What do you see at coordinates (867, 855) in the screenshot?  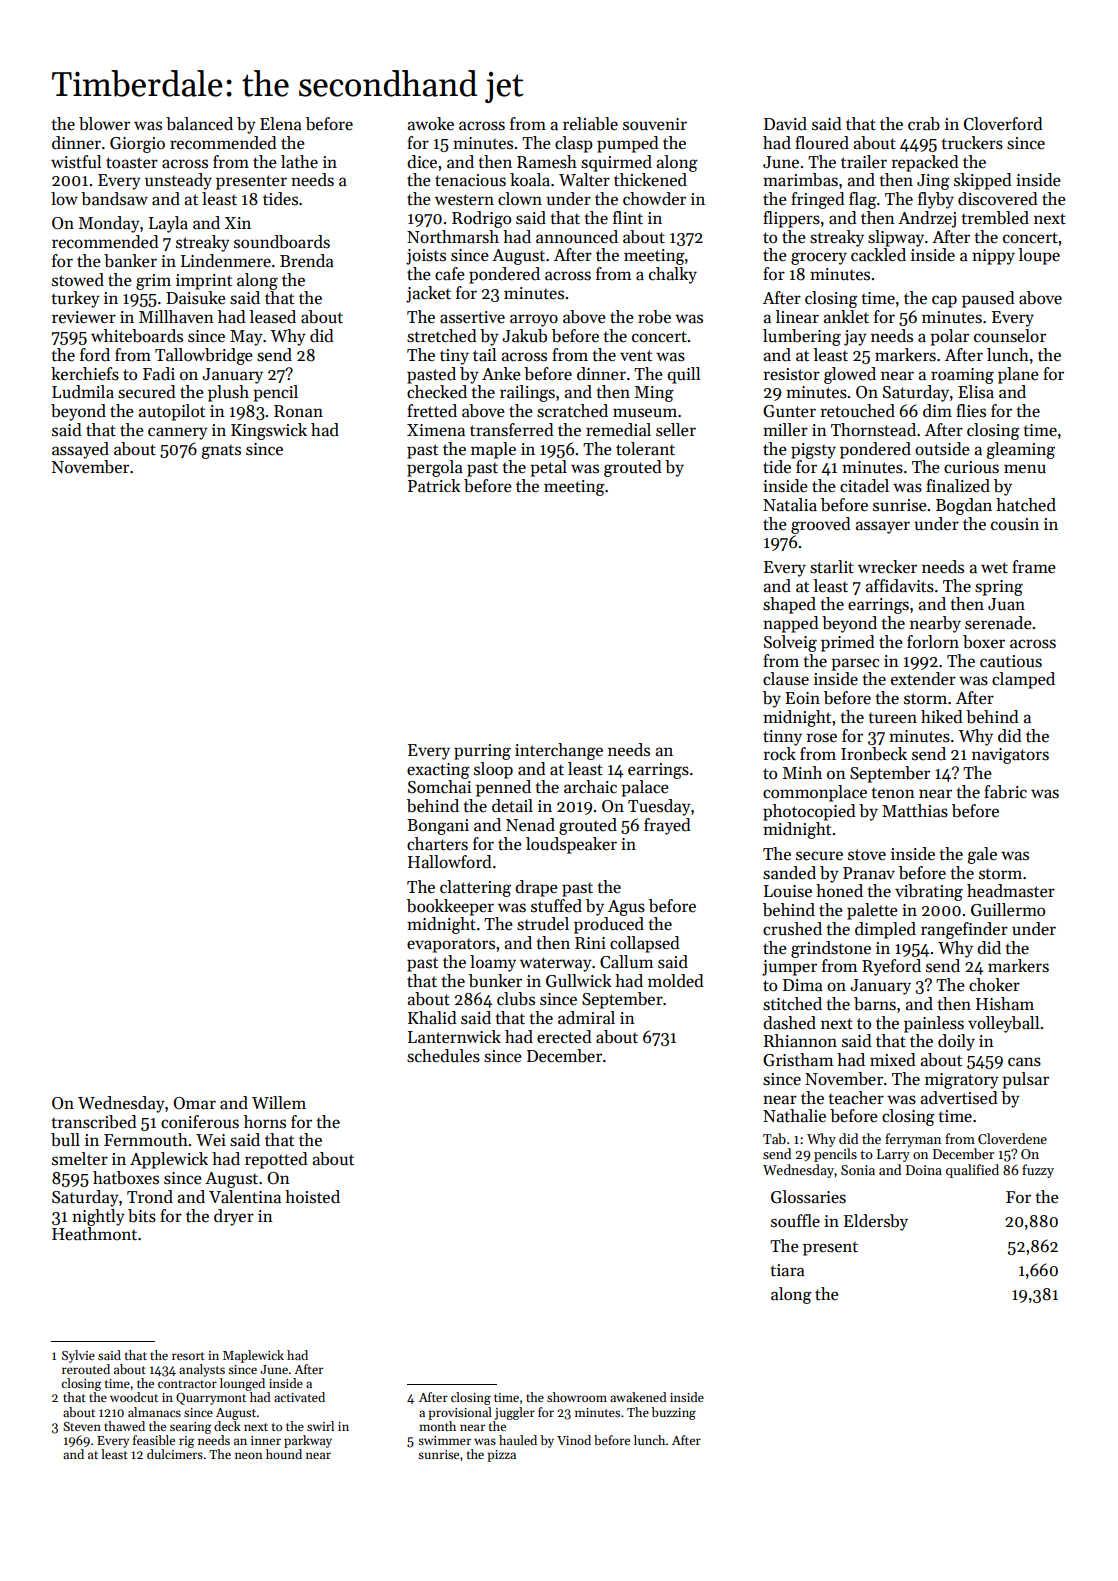 I see `stove` at bounding box center [867, 855].
